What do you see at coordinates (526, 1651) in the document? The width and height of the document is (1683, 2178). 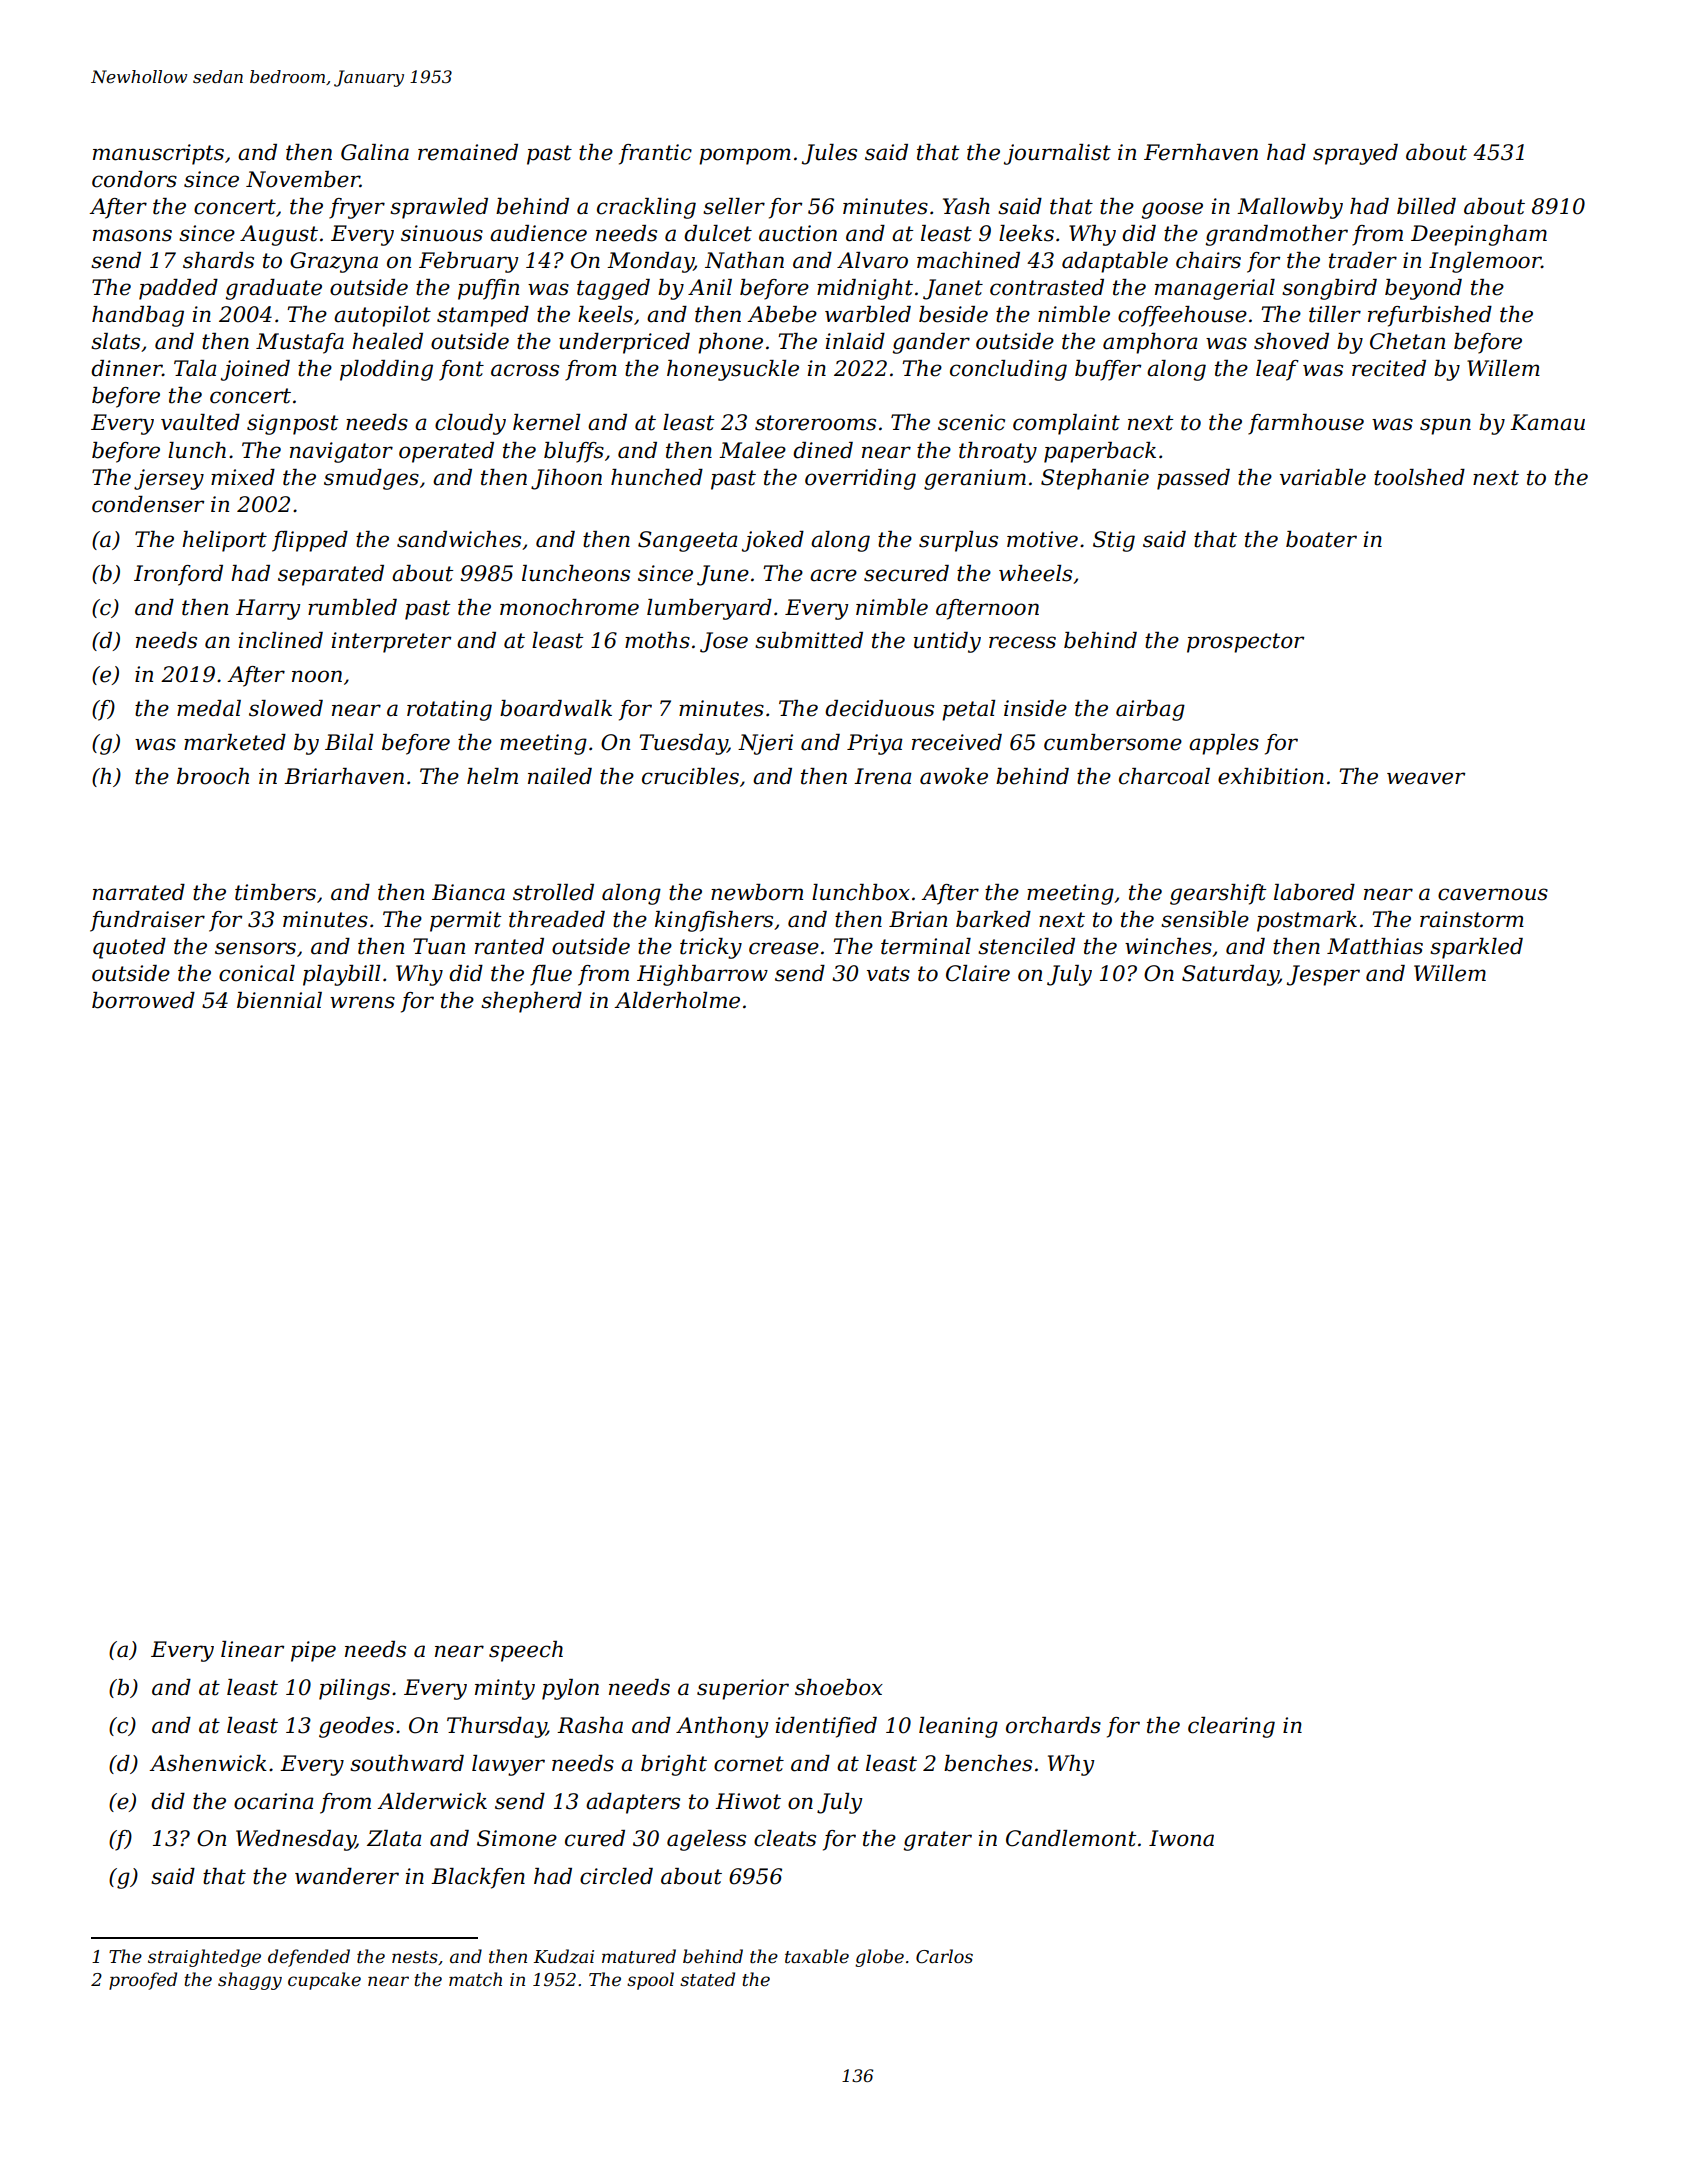 I see `speech` at bounding box center [526, 1651].
